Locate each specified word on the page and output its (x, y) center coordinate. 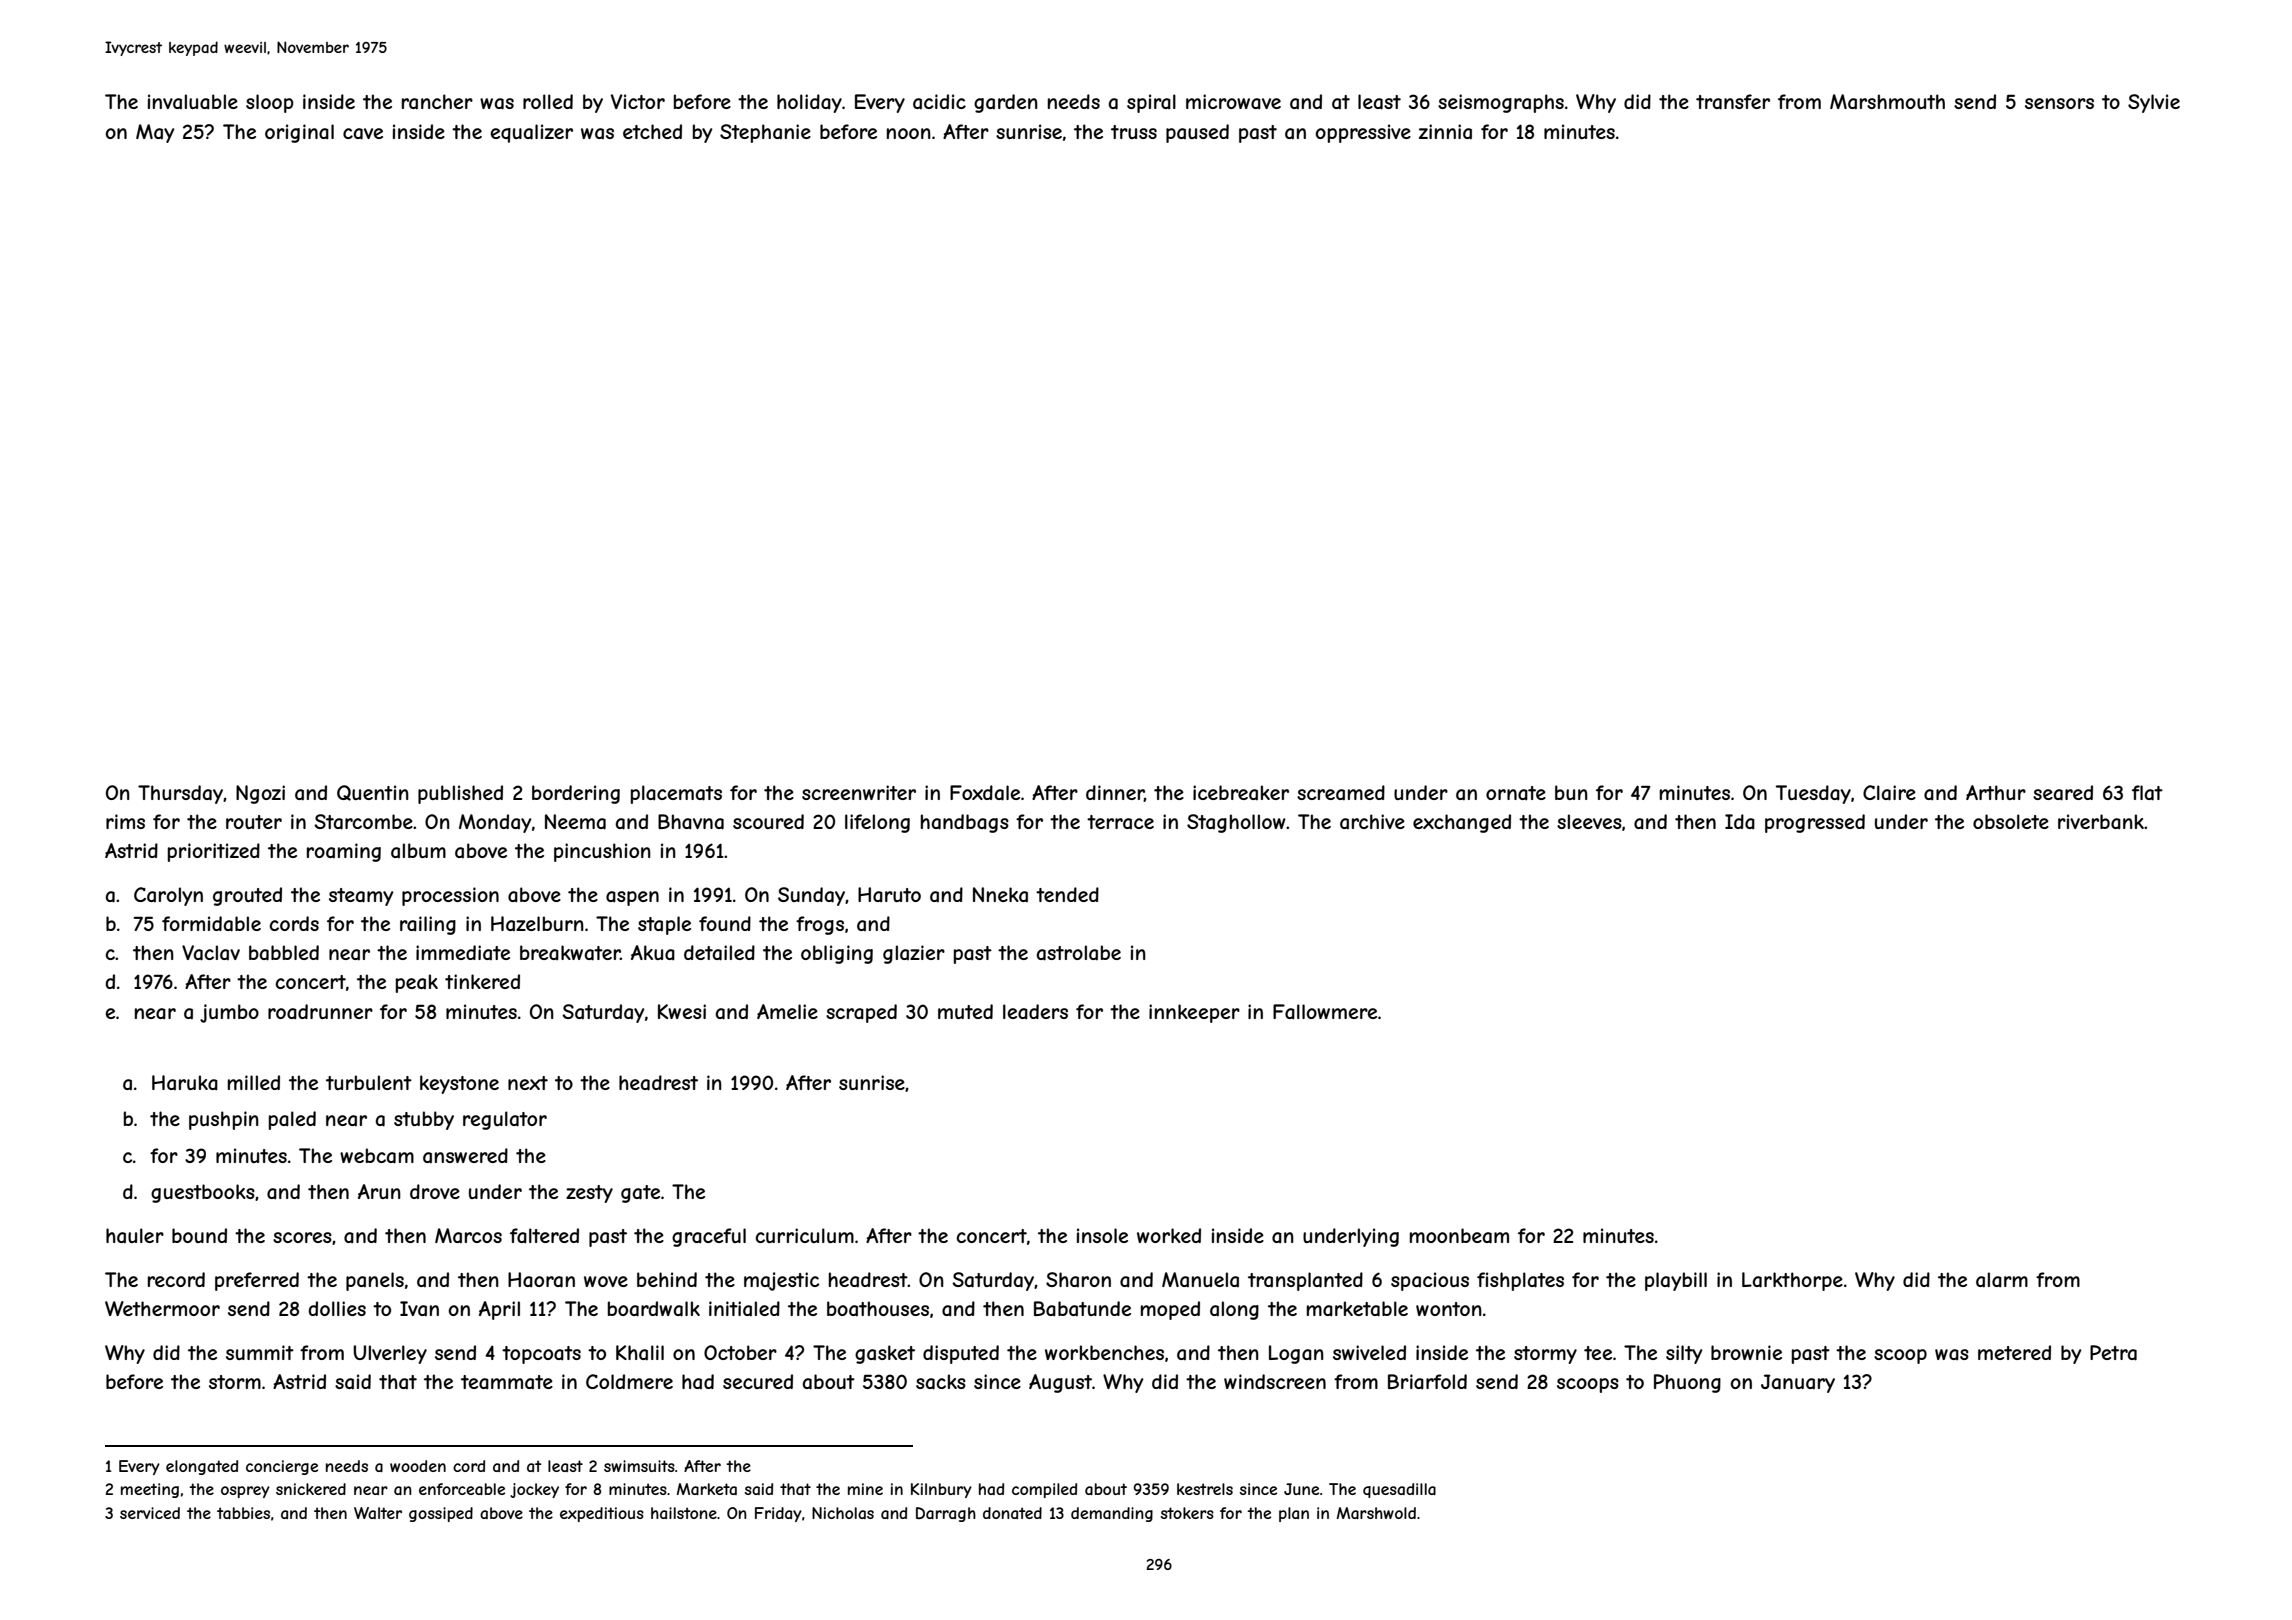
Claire (1889, 793)
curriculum (804, 1235)
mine (865, 1489)
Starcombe (363, 822)
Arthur (1996, 792)
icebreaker (1241, 793)
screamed (1341, 793)
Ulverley (390, 1354)
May (155, 133)
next (528, 1083)
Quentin (373, 793)
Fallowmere (1325, 1011)
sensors (2059, 103)
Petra (2113, 1353)
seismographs (1501, 103)
